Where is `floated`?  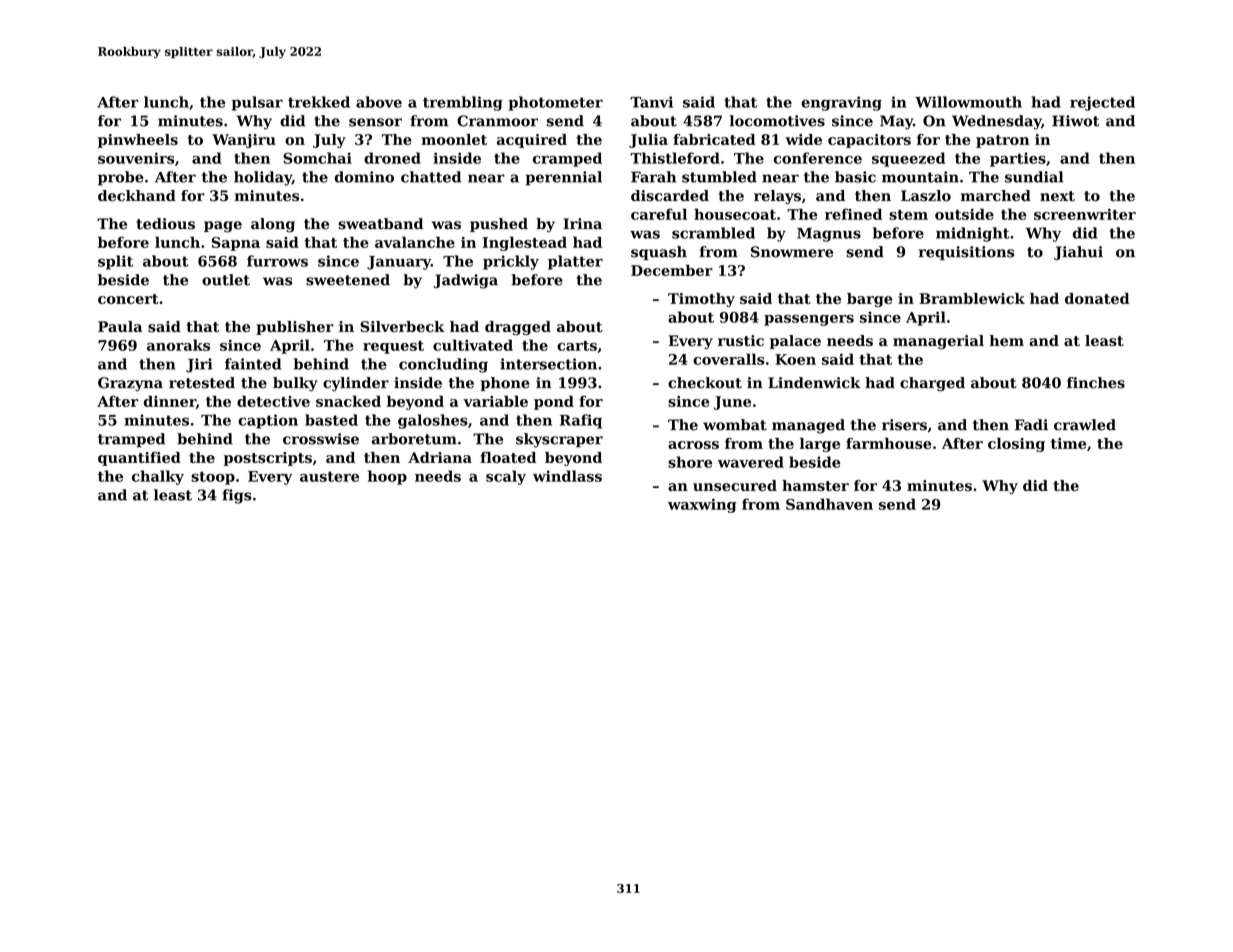
floated is located at coordinates (508, 457).
